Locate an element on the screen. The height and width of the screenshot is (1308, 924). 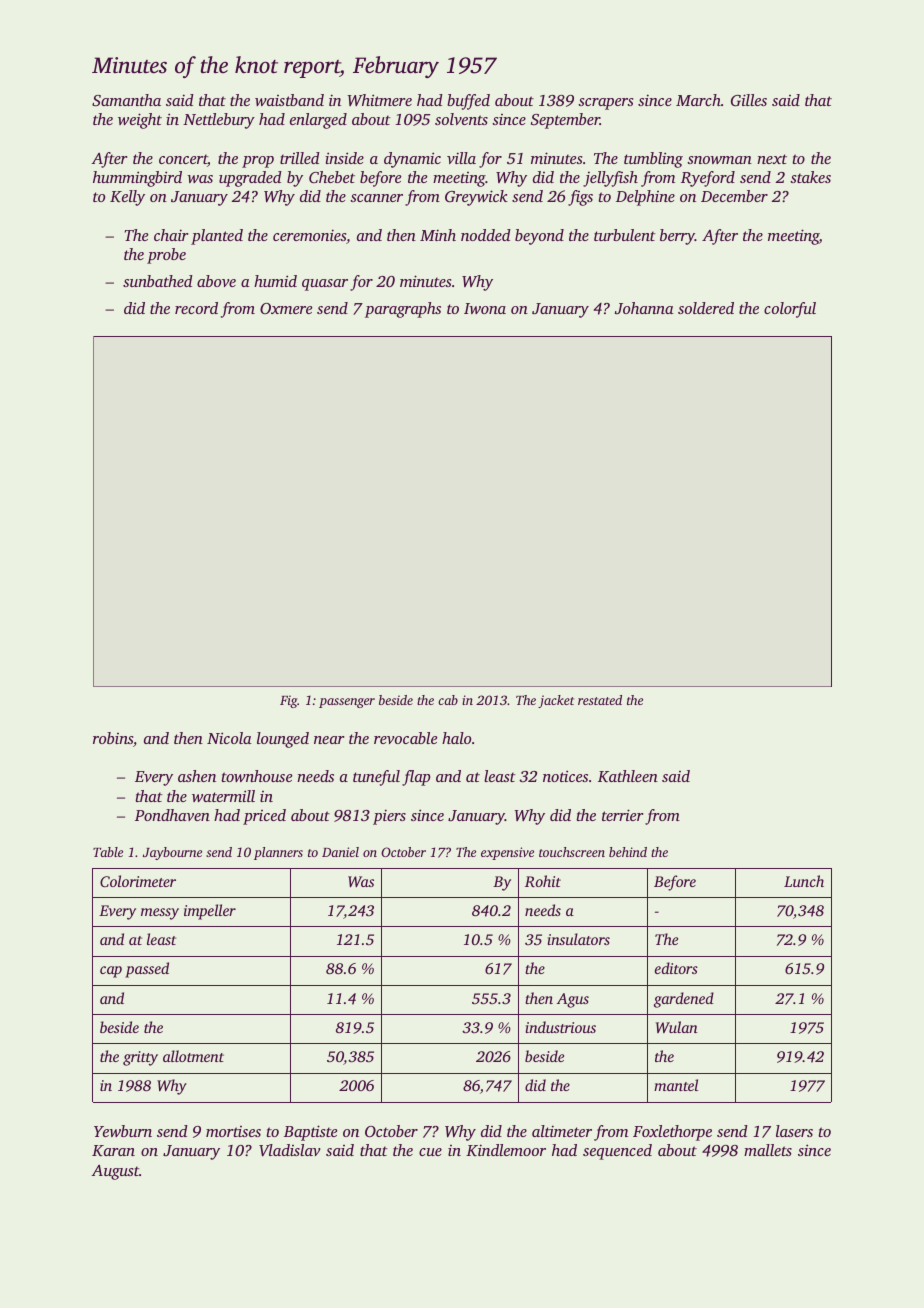
buffed is located at coordinates (468, 102).
